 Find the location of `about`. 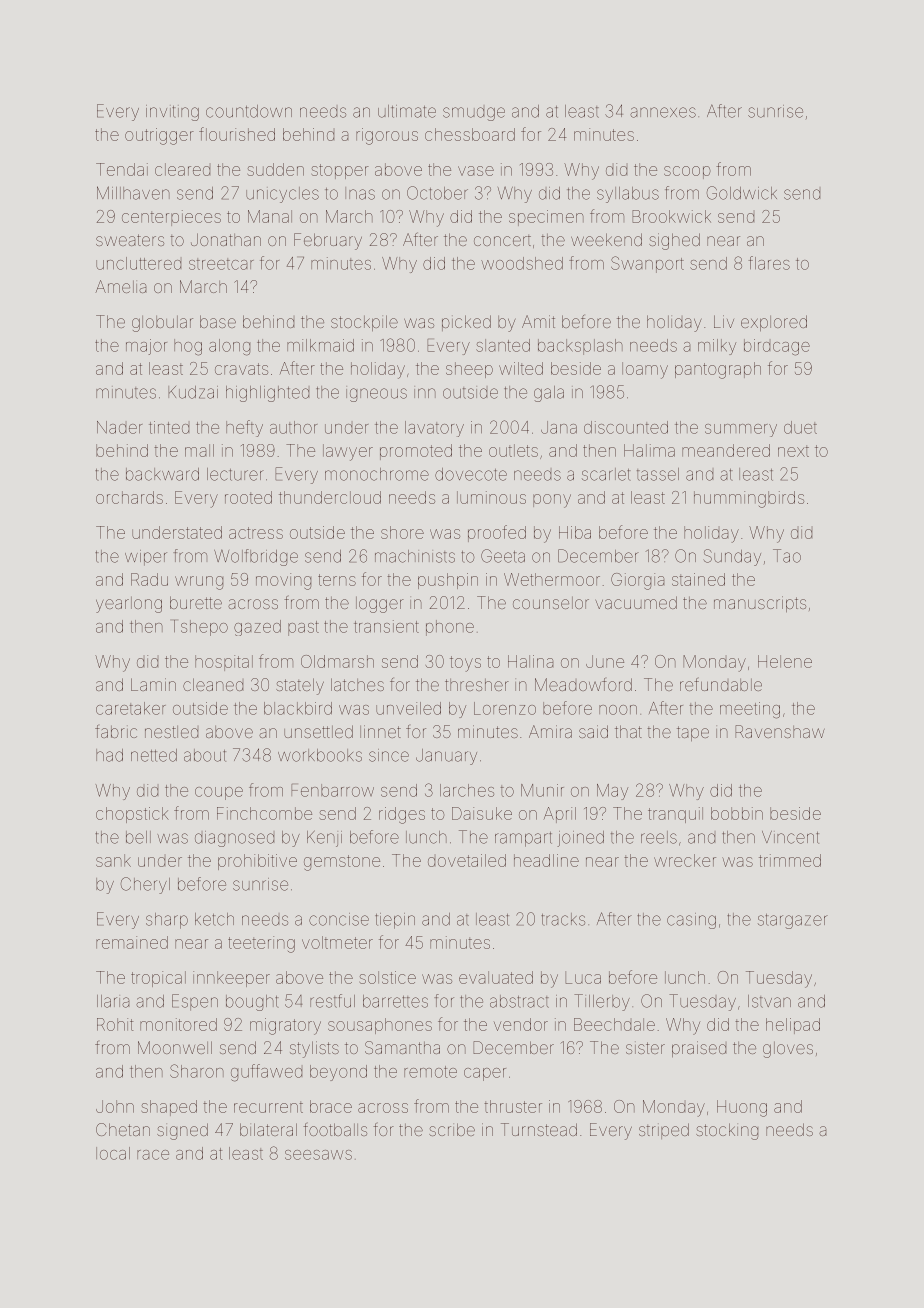

about is located at coordinates (205, 755).
